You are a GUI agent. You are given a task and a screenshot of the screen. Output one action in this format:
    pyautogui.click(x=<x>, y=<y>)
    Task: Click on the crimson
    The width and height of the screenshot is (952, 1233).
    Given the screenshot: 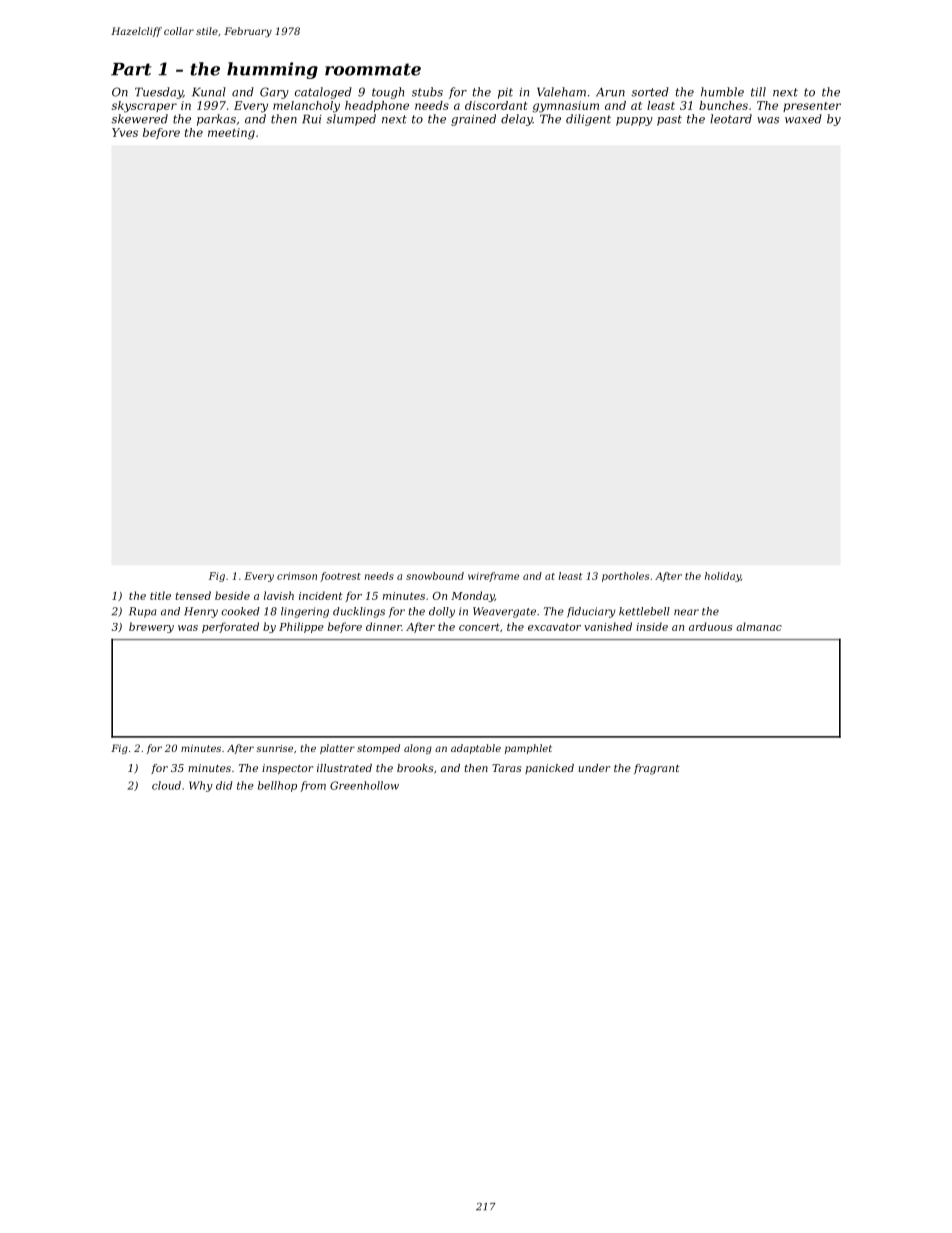 What is the action you would take?
    pyautogui.click(x=297, y=576)
